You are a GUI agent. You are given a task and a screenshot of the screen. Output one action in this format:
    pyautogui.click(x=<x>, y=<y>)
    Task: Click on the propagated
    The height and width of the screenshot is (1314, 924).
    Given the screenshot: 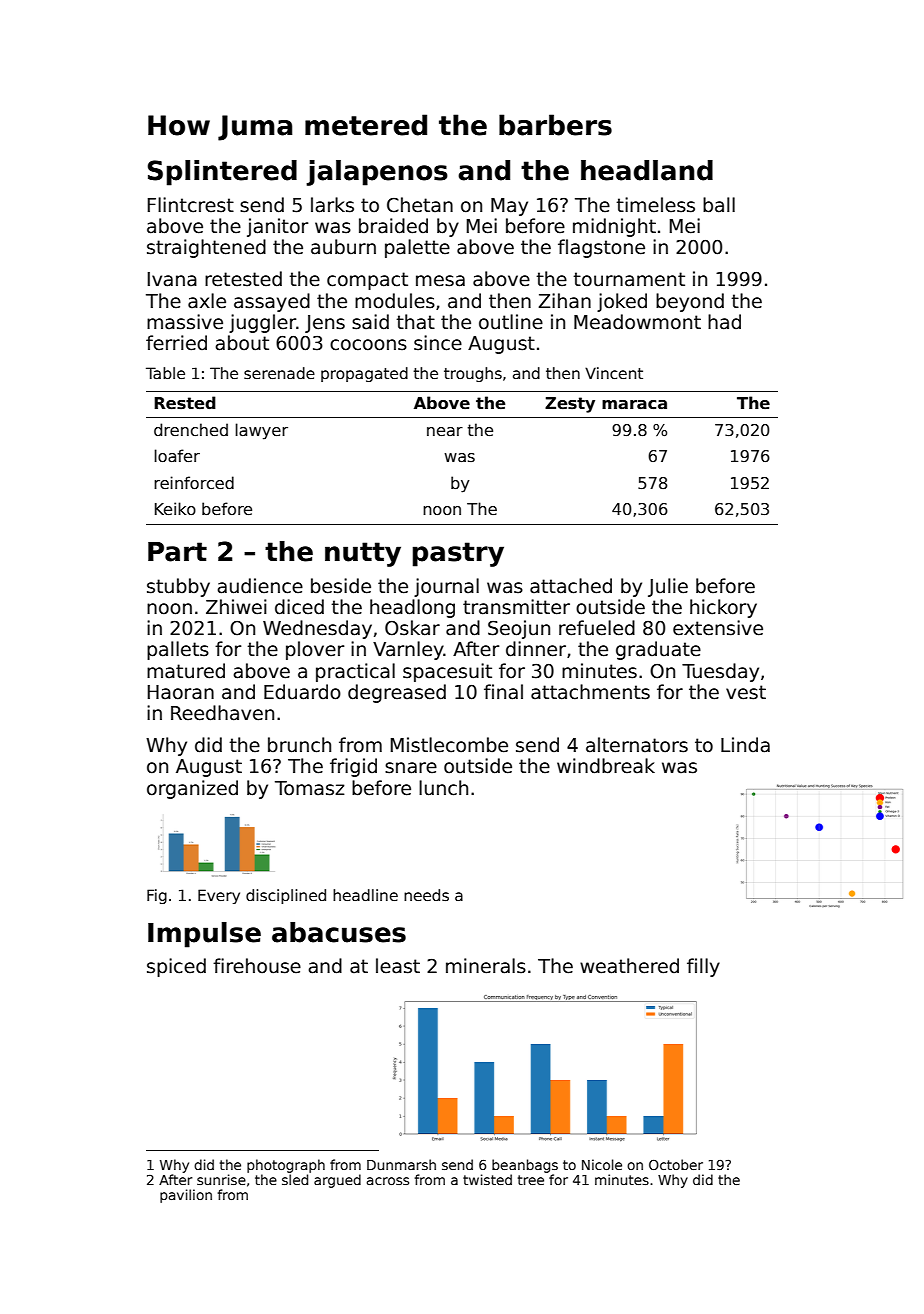 What is the action you would take?
    pyautogui.click(x=364, y=374)
